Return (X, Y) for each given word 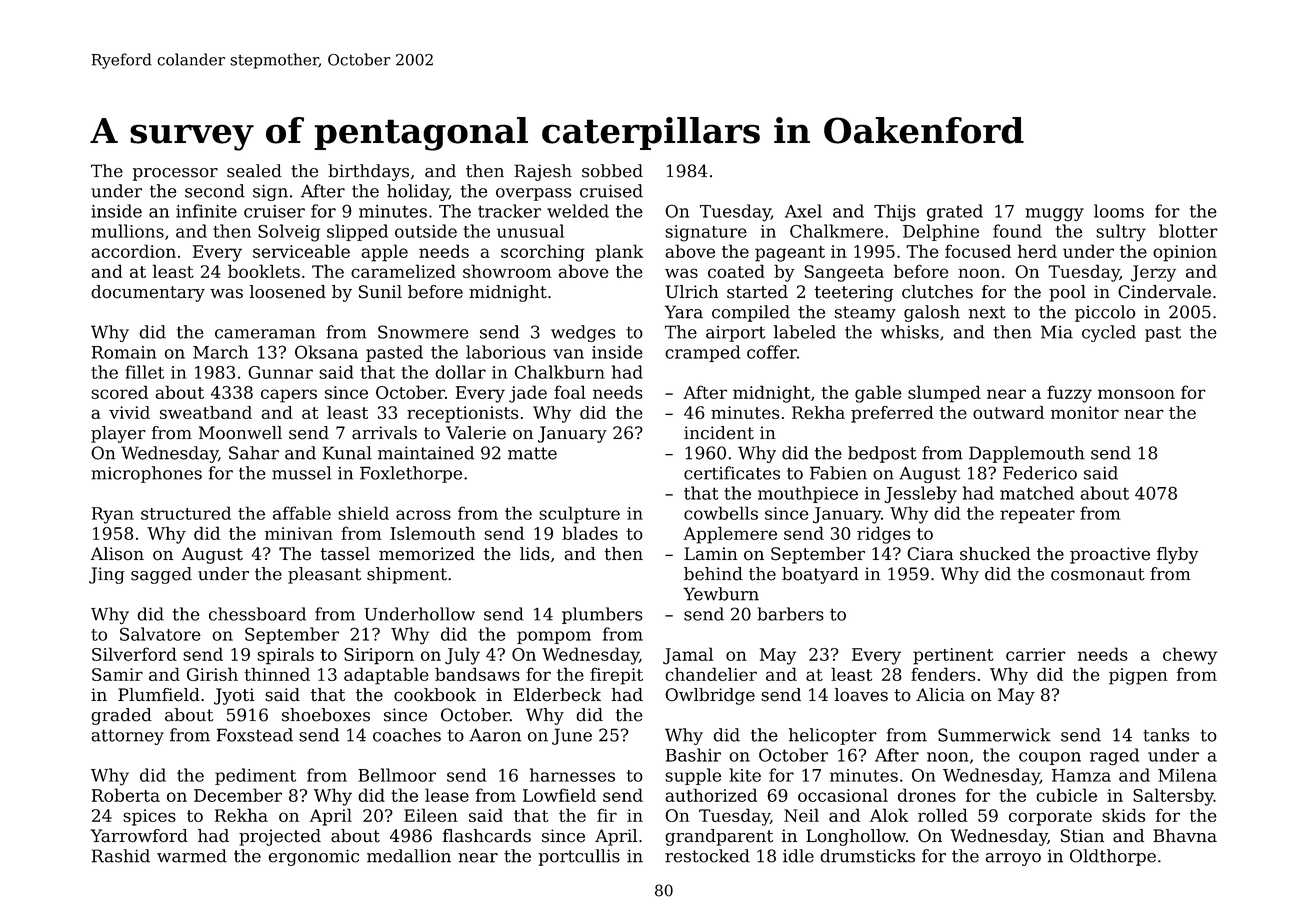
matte (532, 453)
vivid (129, 412)
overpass (533, 194)
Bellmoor (397, 775)
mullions (127, 231)
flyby (1177, 555)
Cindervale (1164, 292)
